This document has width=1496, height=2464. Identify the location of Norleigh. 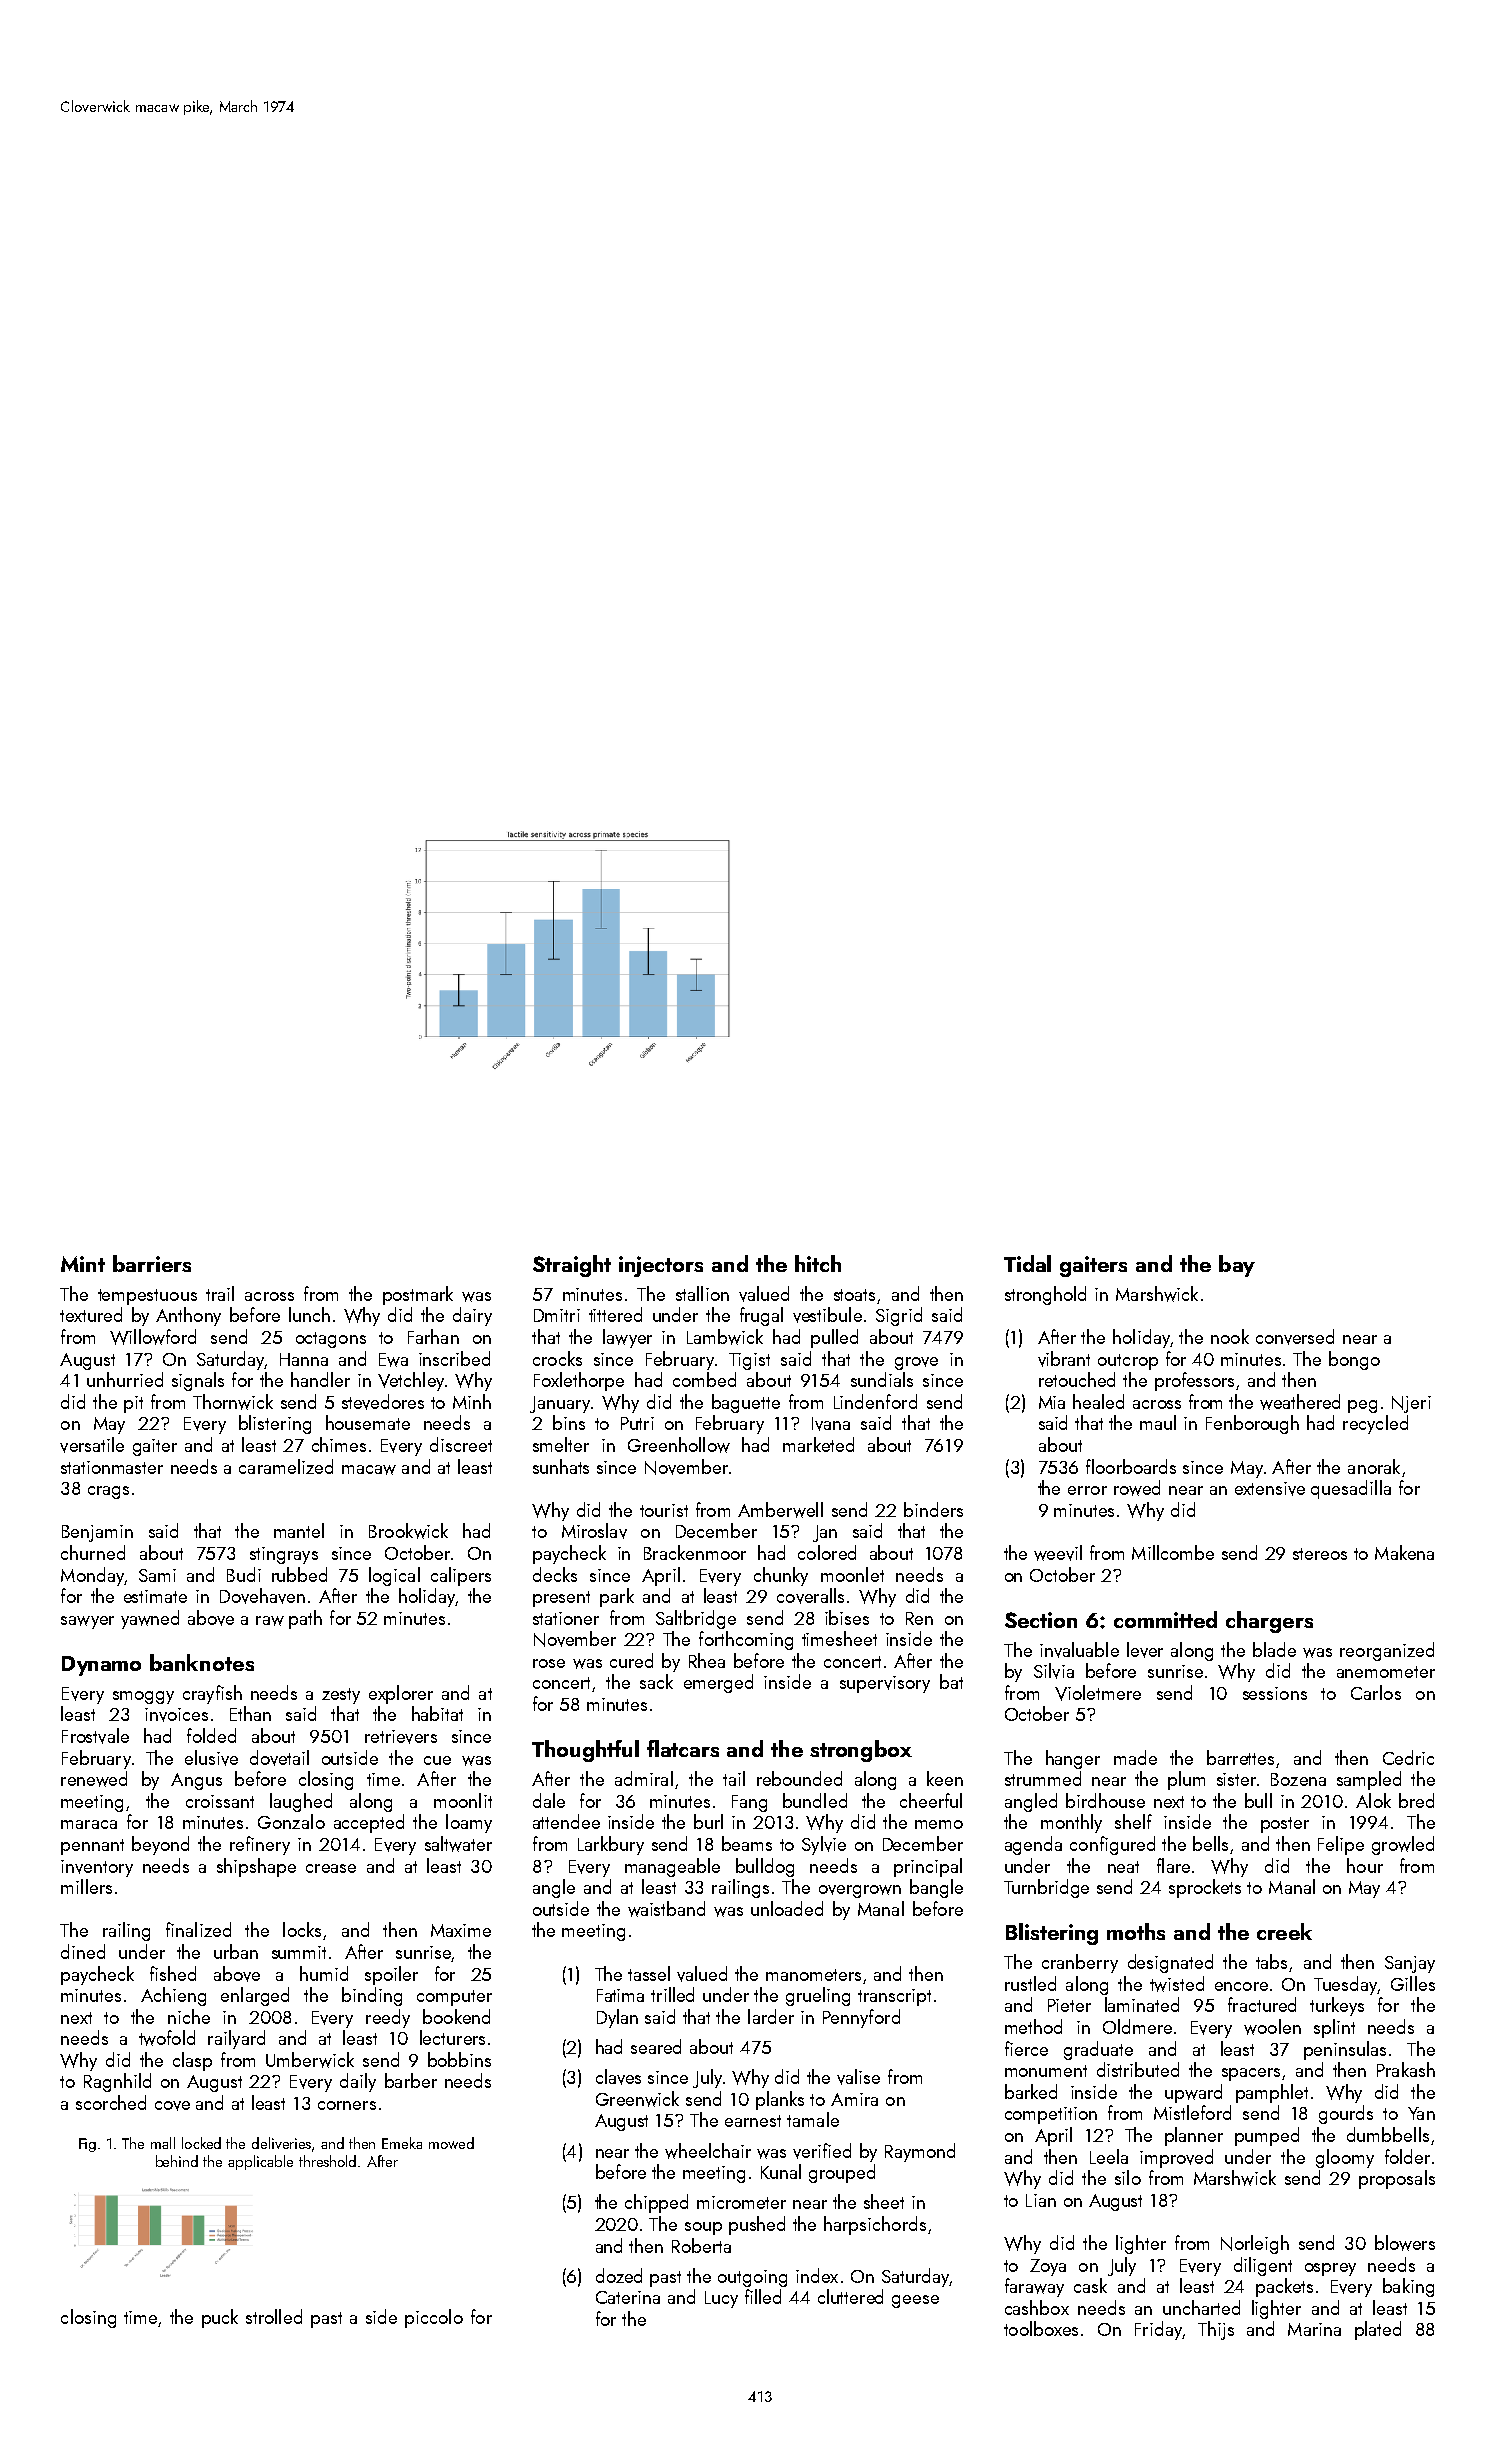
(1255, 2244).
